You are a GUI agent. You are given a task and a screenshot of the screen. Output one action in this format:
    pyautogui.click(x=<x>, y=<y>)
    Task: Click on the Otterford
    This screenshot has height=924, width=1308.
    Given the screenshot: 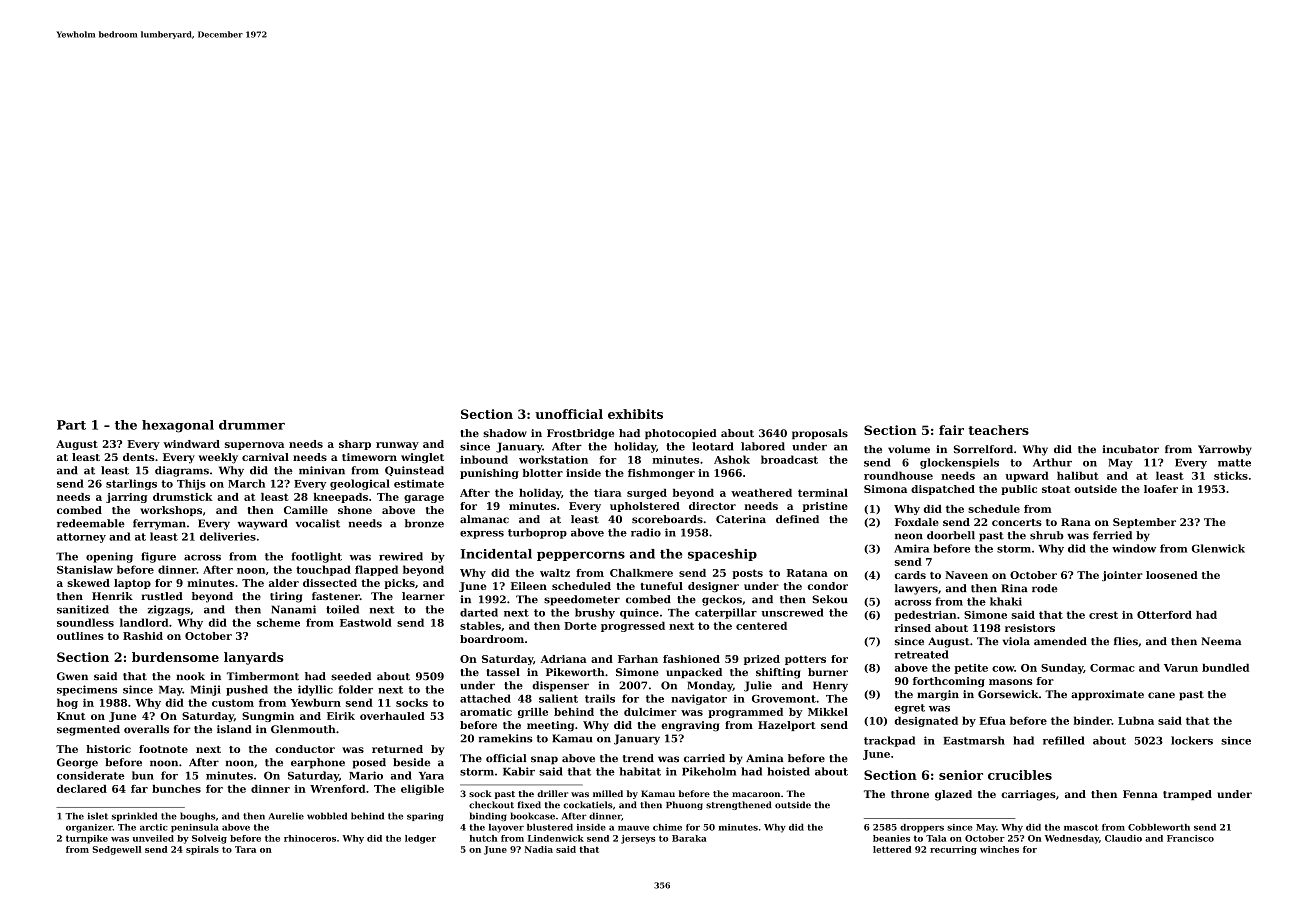 What is the action you would take?
    pyautogui.click(x=1164, y=615)
